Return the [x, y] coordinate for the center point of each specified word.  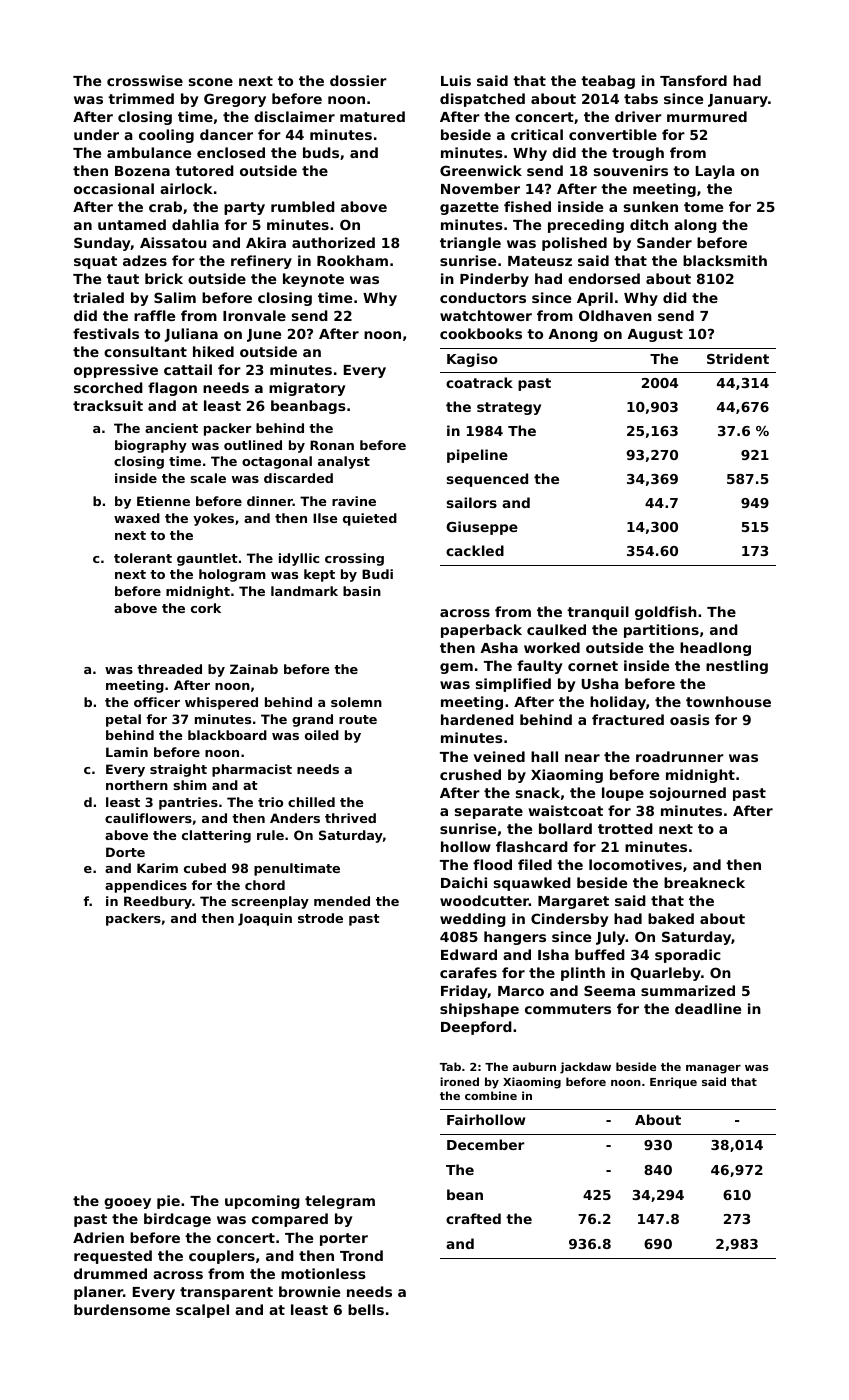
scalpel [202, 1311]
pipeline [477, 456]
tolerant [143, 558]
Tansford [693, 80]
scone [211, 82]
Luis [456, 80]
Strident [738, 358]
